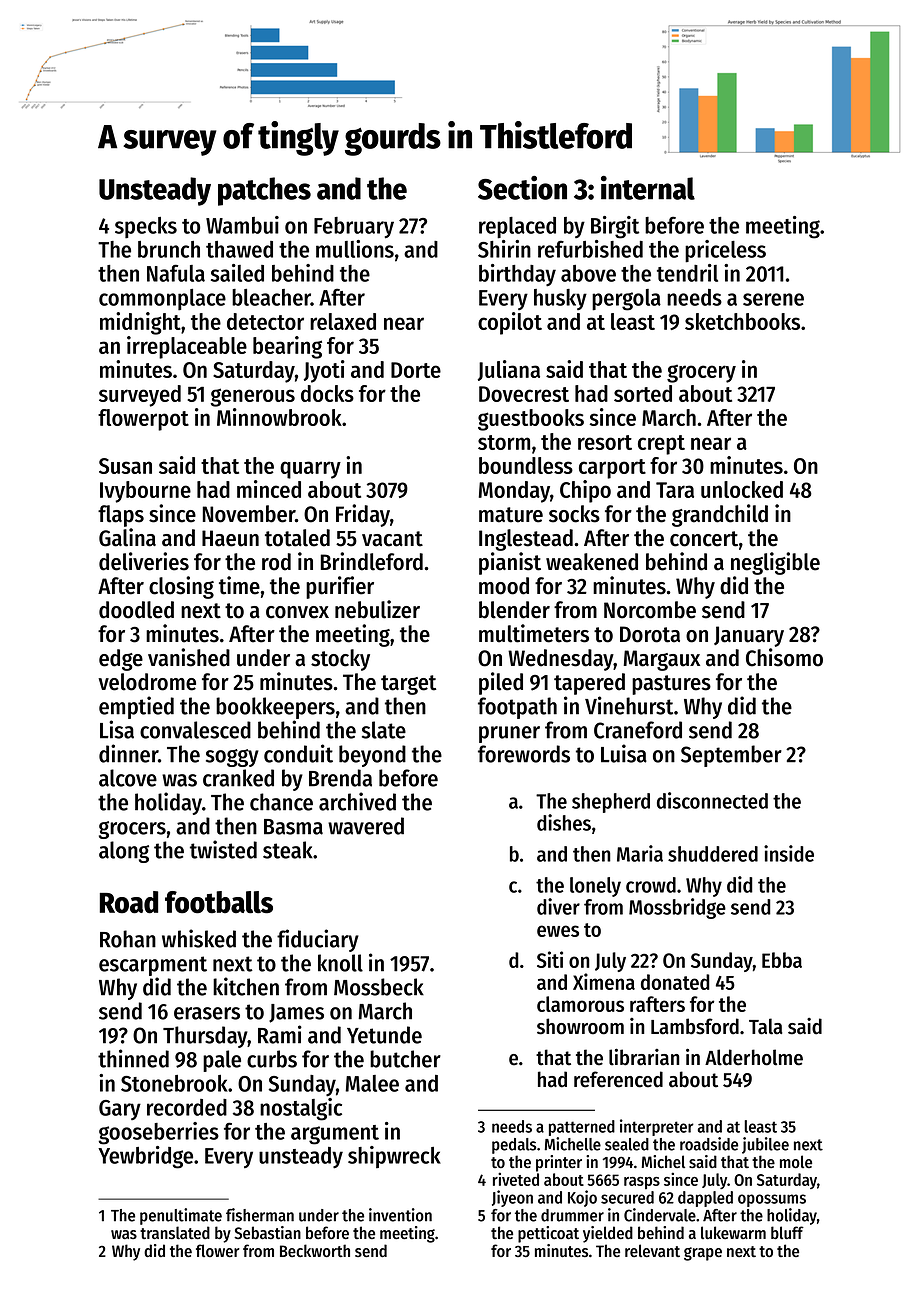 The height and width of the screenshot is (1314, 924). I want to click on closing, so click(181, 587).
